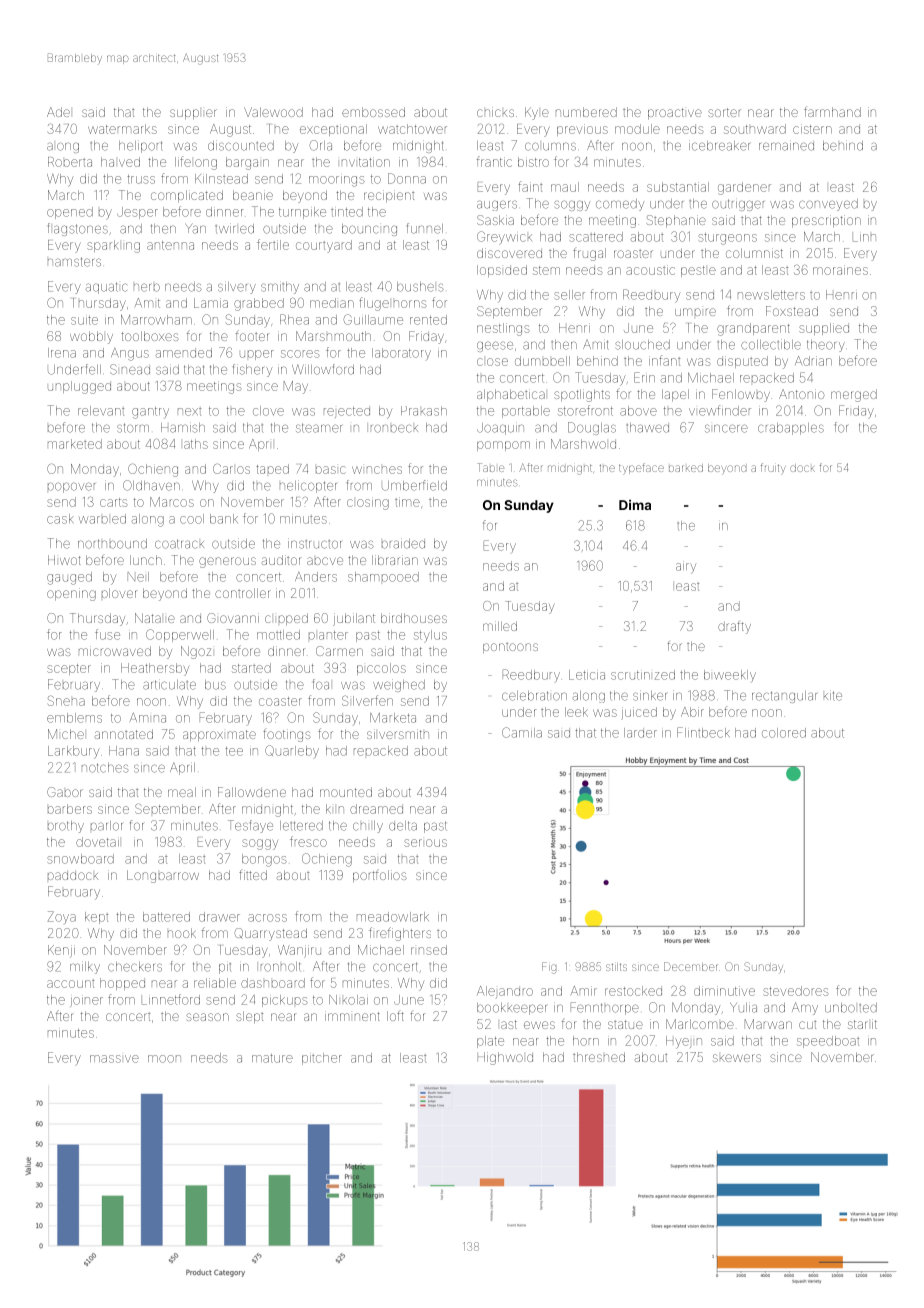  I want to click on Oldhaven, so click(151, 485).
